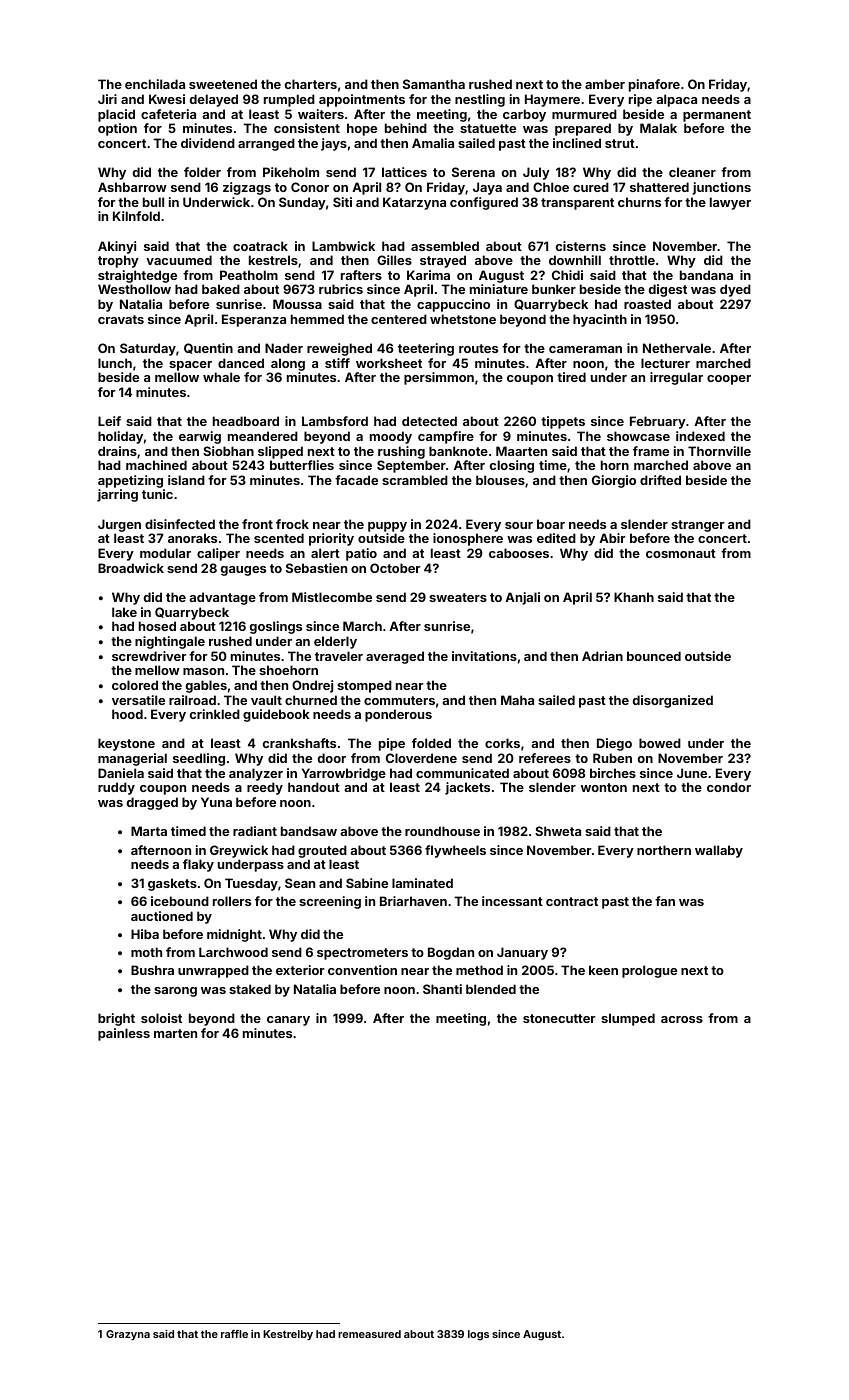 The width and height of the screenshot is (849, 1400). What do you see at coordinates (552, 100) in the screenshot?
I see `Haymere` at bounding box center [552, 100].
